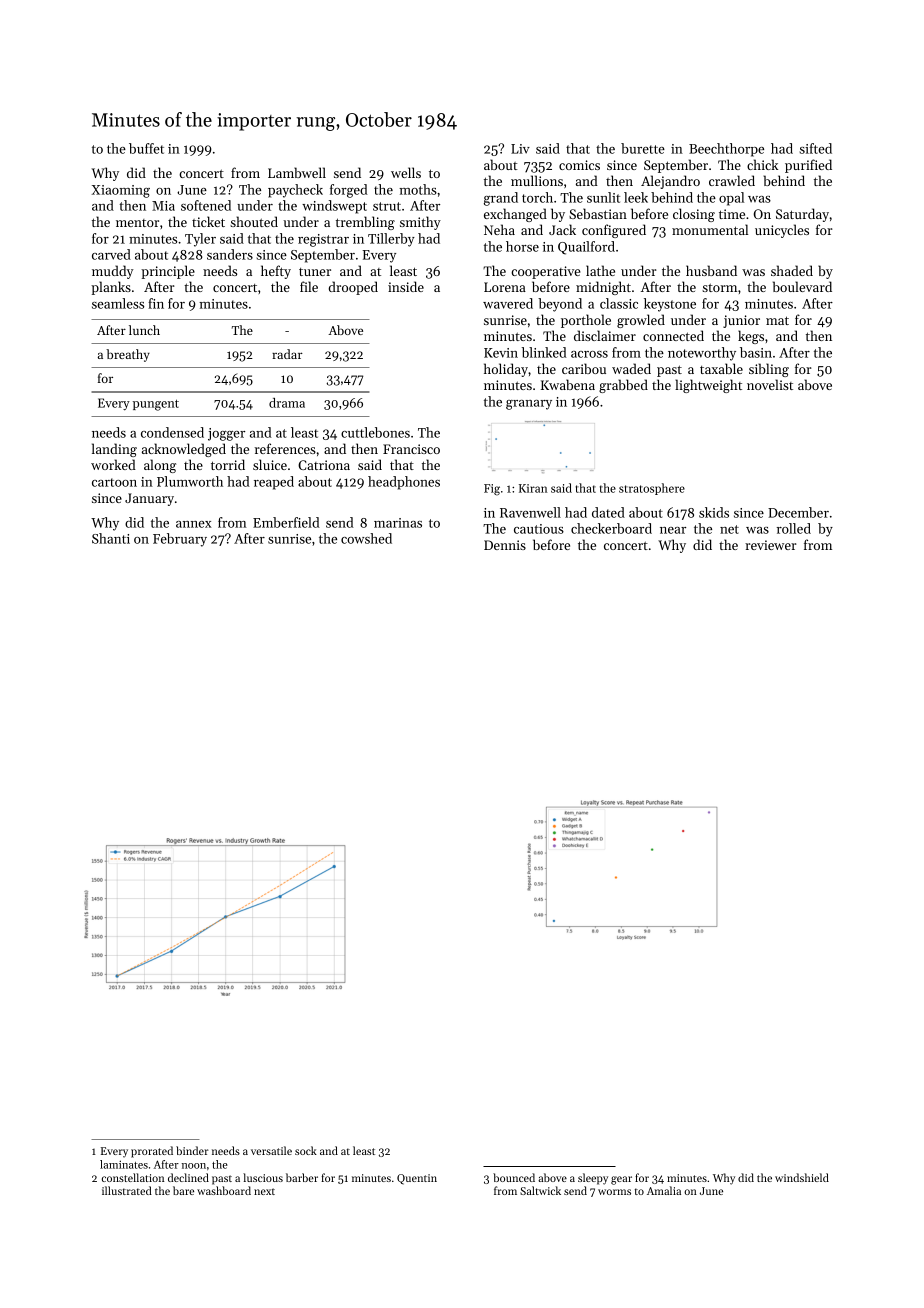 This document has width=924, height=1308. What do you see at coordinates (168, 272) in the document?
I see `principle` at bounding box center [168, 272].
